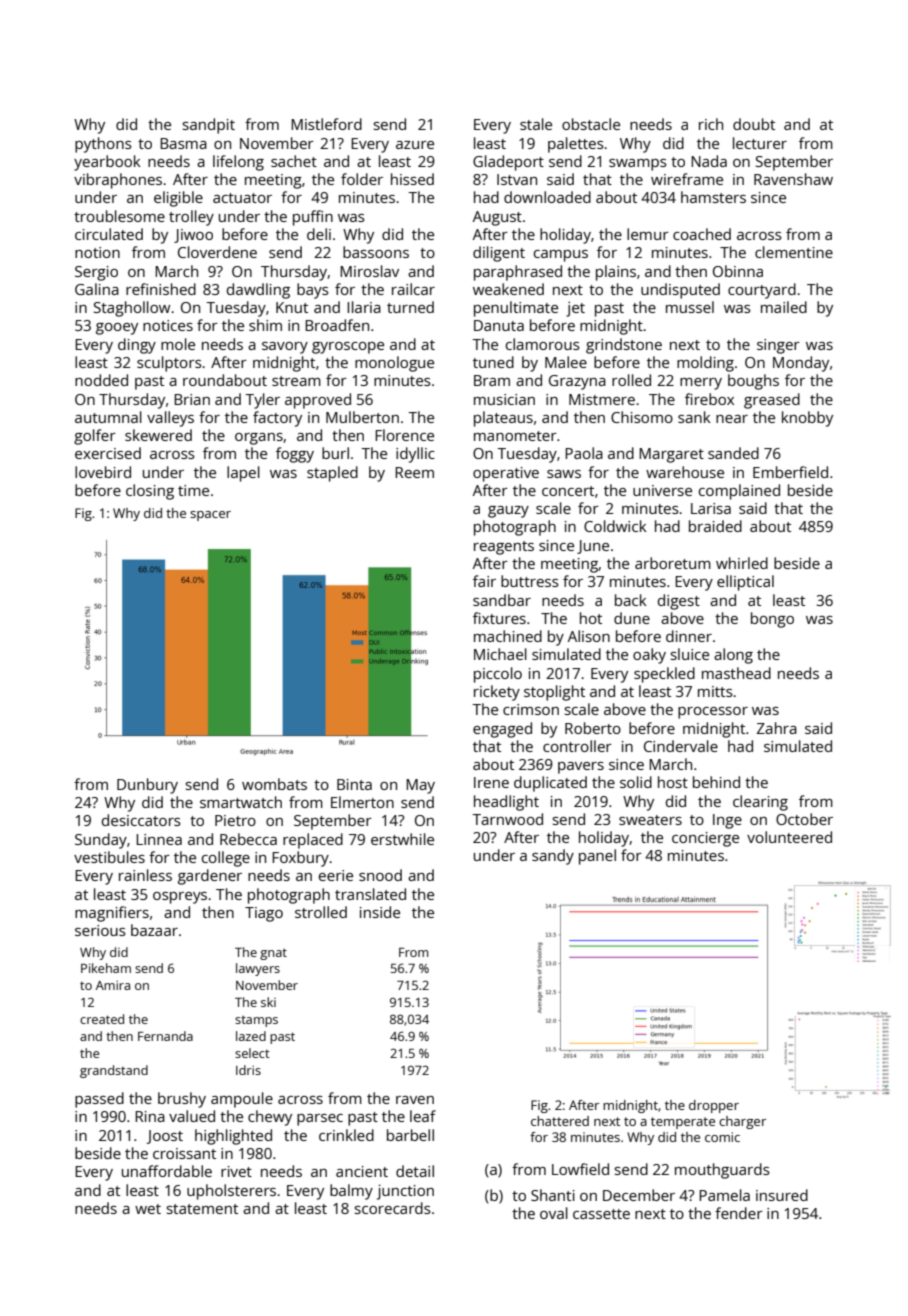  What do you see at coordinates (516, 309) in the screenshot?
I see `penultimate` at bounding box center [516, 309].
